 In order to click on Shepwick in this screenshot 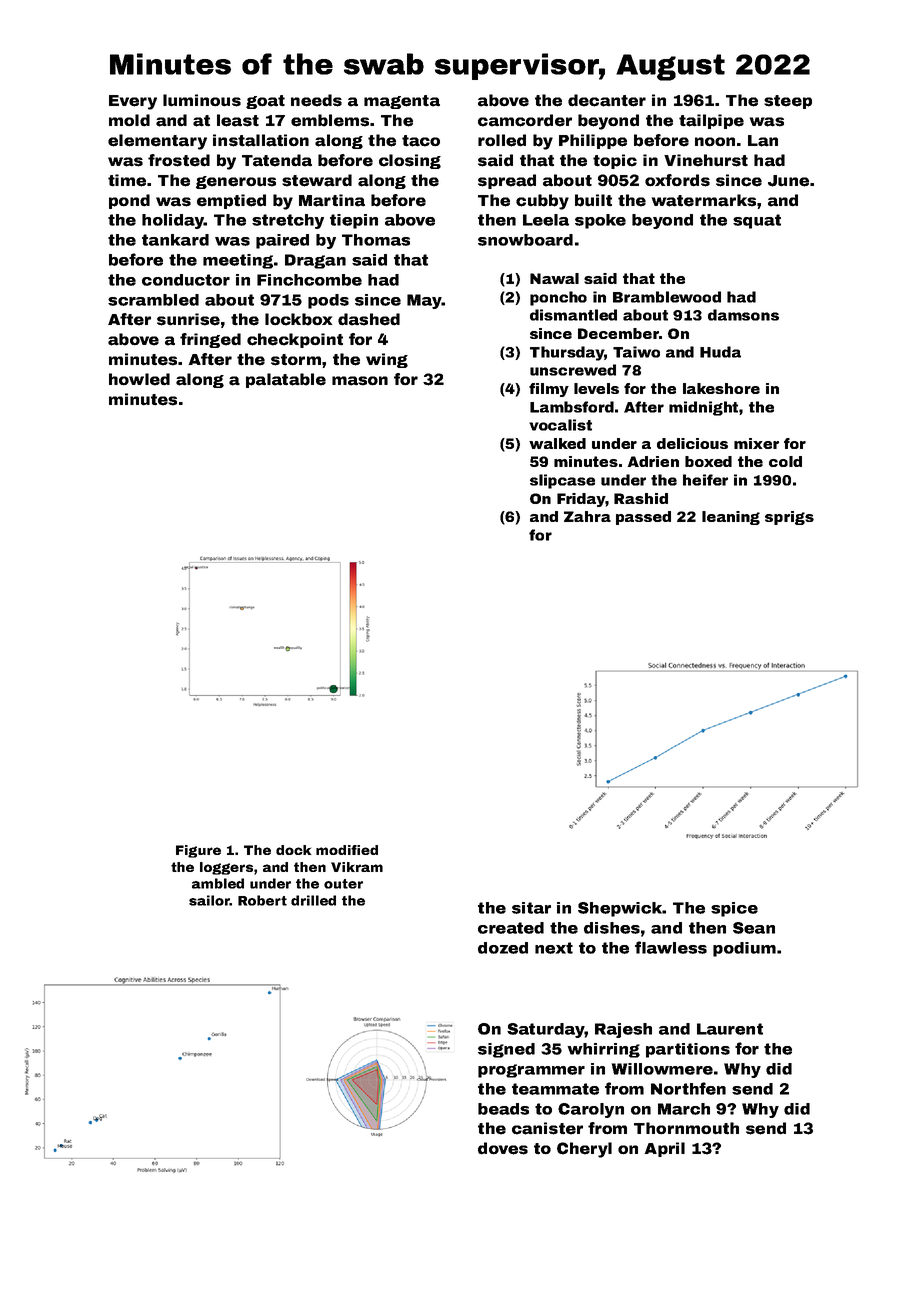, I will do `click(620, 909)`.
